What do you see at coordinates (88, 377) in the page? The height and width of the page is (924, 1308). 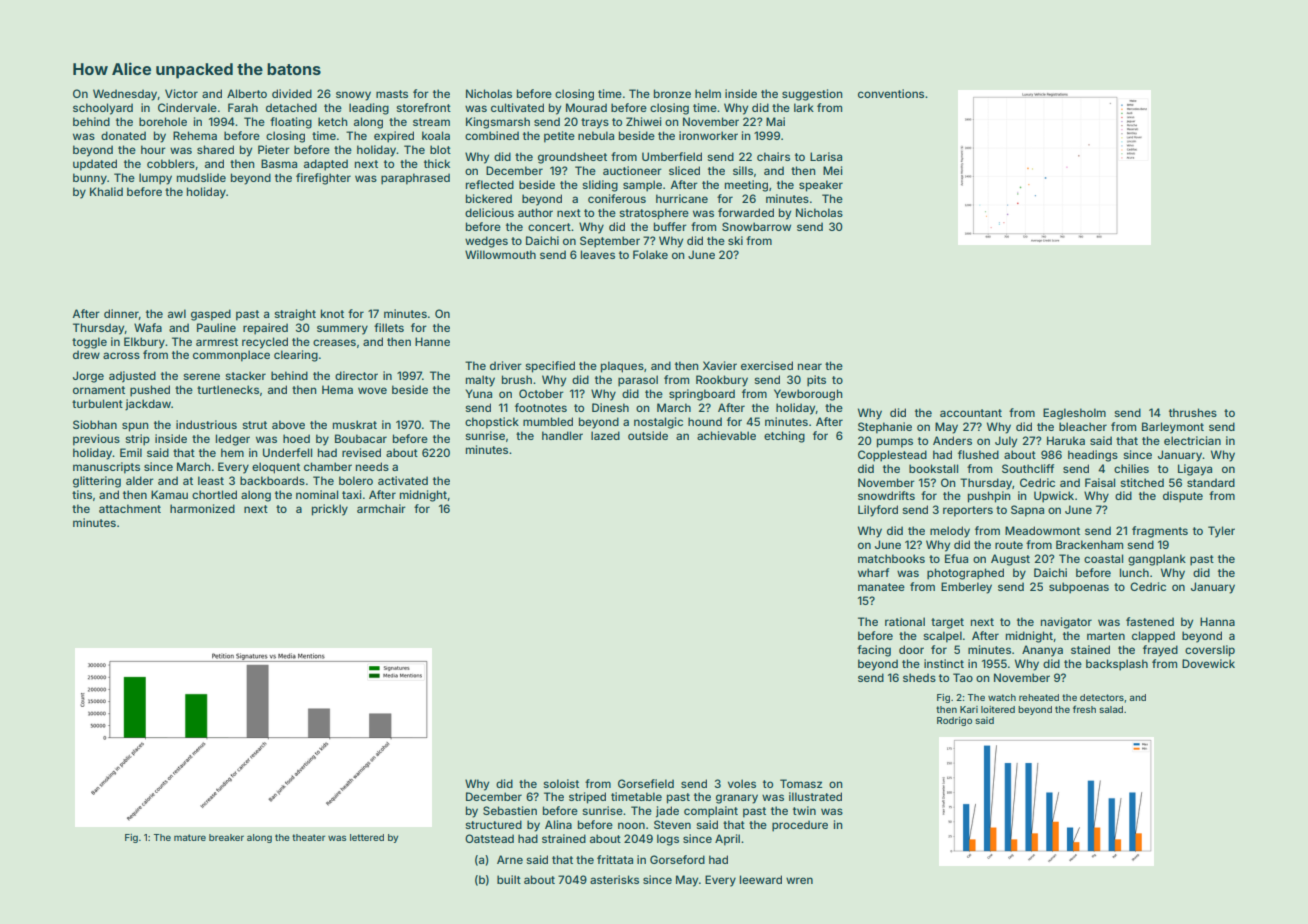 I see `Jorge` at bounding box center [88, 377].
